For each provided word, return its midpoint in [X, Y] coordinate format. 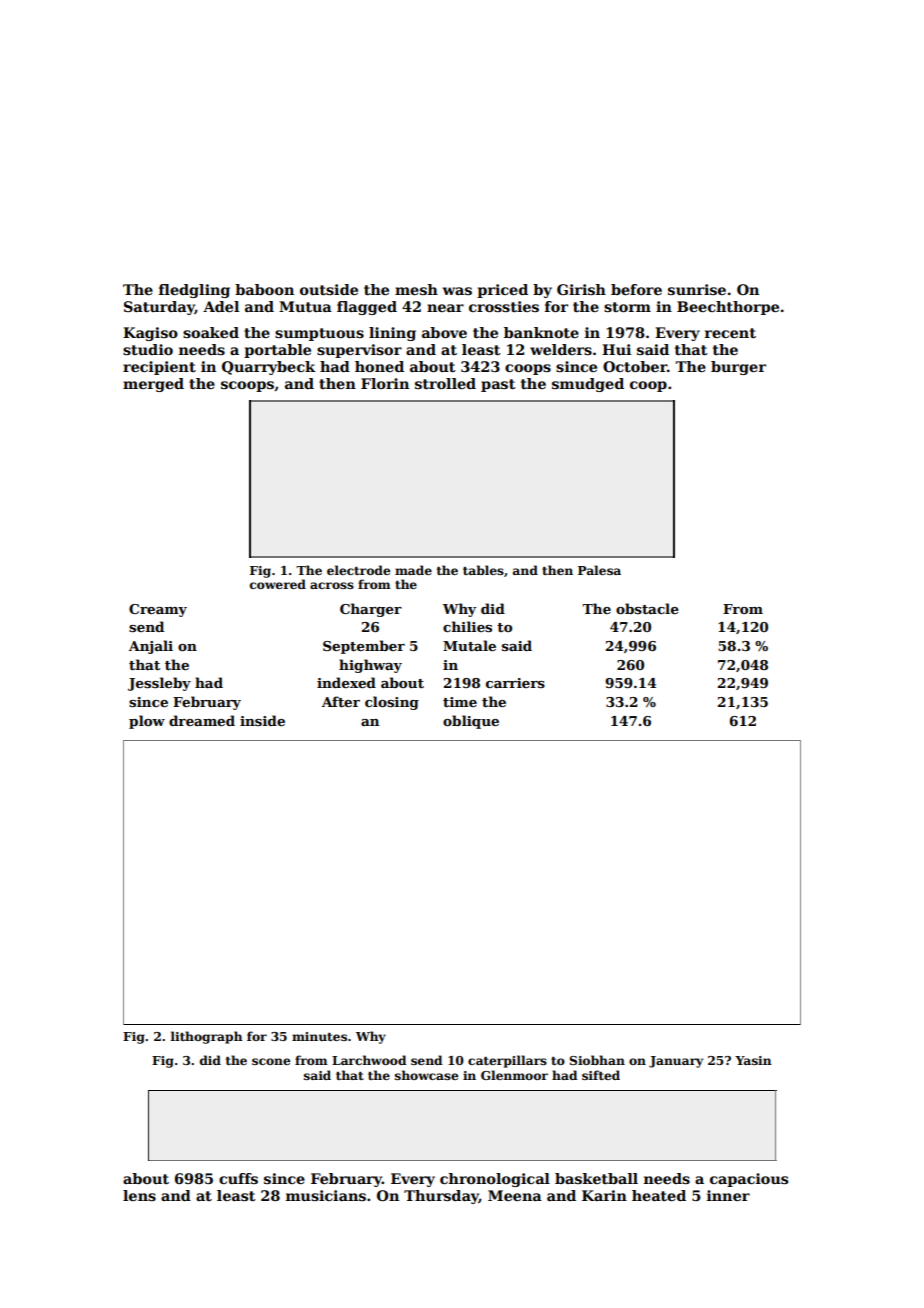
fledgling [194, 291]
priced [502, 291]
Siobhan [597, 1060]
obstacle [647, 608]
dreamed [202, 720]
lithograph [207, 1037]
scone [271, 1061]
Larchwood [369, 1060]
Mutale [469, 645]
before [636, 289]
